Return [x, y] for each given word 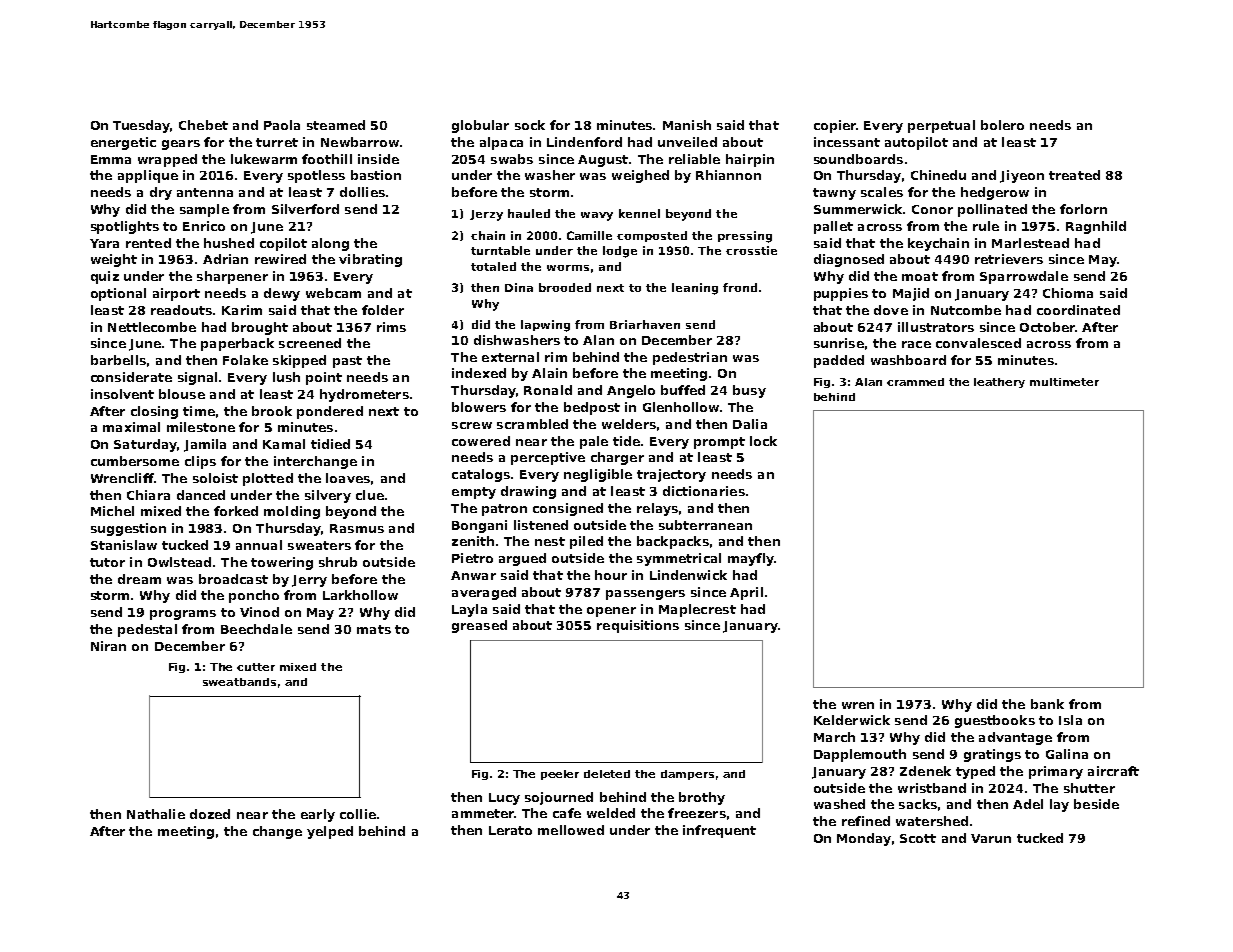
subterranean [705, 525]
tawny [834, 194]
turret [277, 142]
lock [763, 441]
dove [891, 310]
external [510, 357]
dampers [687, 775]
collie [358, 814]
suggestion [128, 529]
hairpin [750, 160]
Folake [245, 360]
